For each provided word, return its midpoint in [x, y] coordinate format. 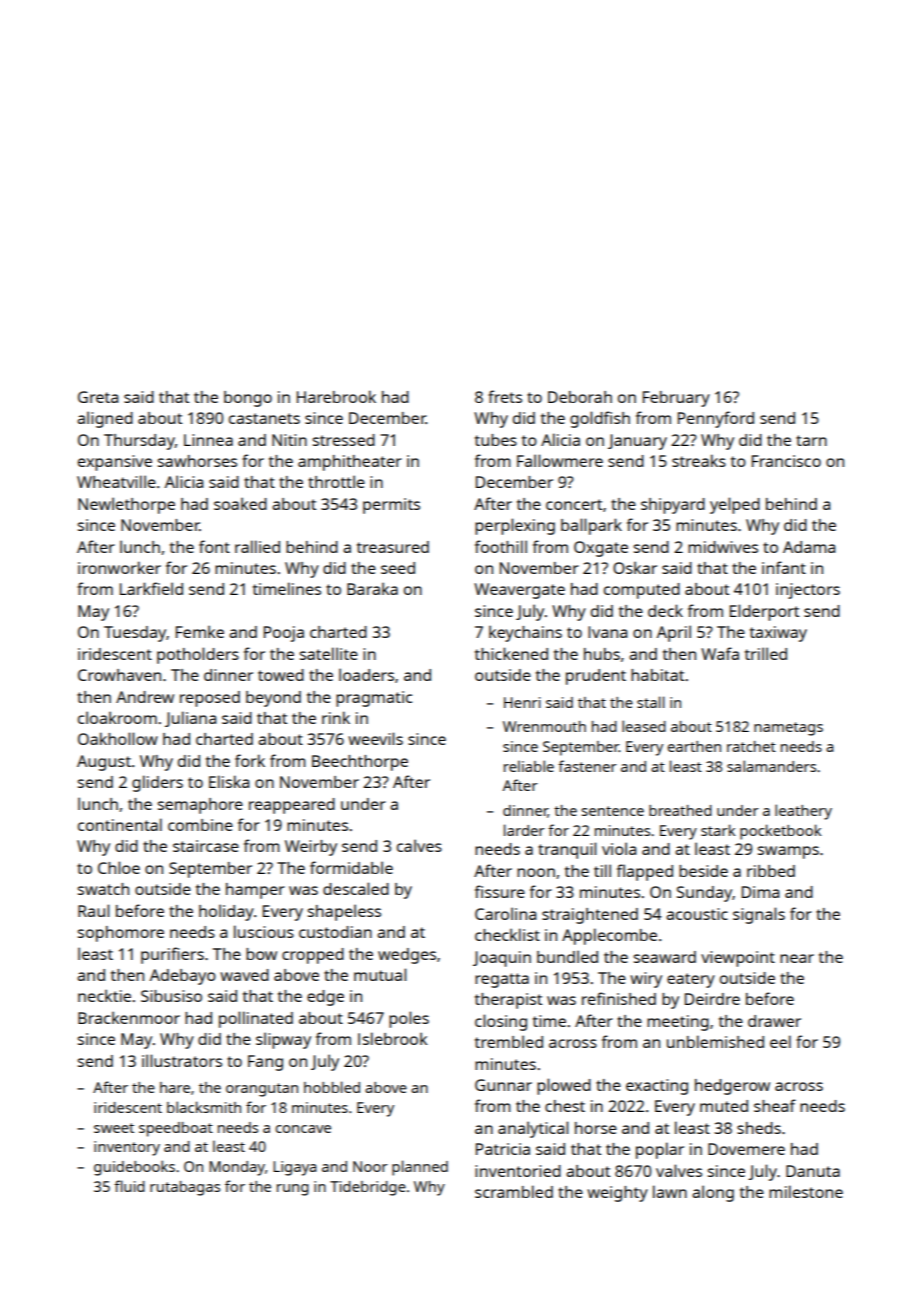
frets [505, 396]
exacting [657, 1087]
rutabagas [185, 1188]
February [676, 399]
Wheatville [116, 481]
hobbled [332, 1087]
